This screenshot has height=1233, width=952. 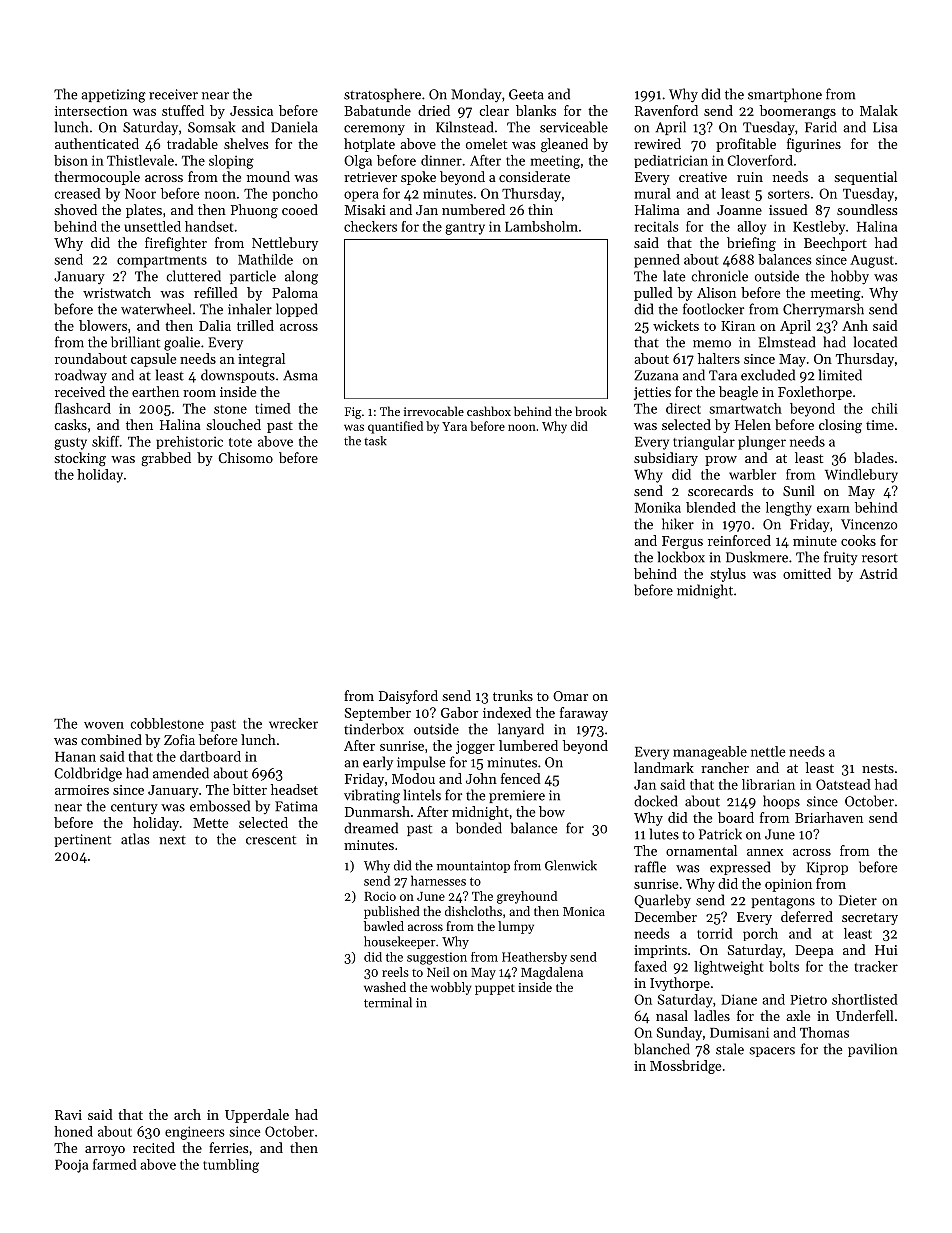 I want to click on librarian, so click(x=768, y=784).
